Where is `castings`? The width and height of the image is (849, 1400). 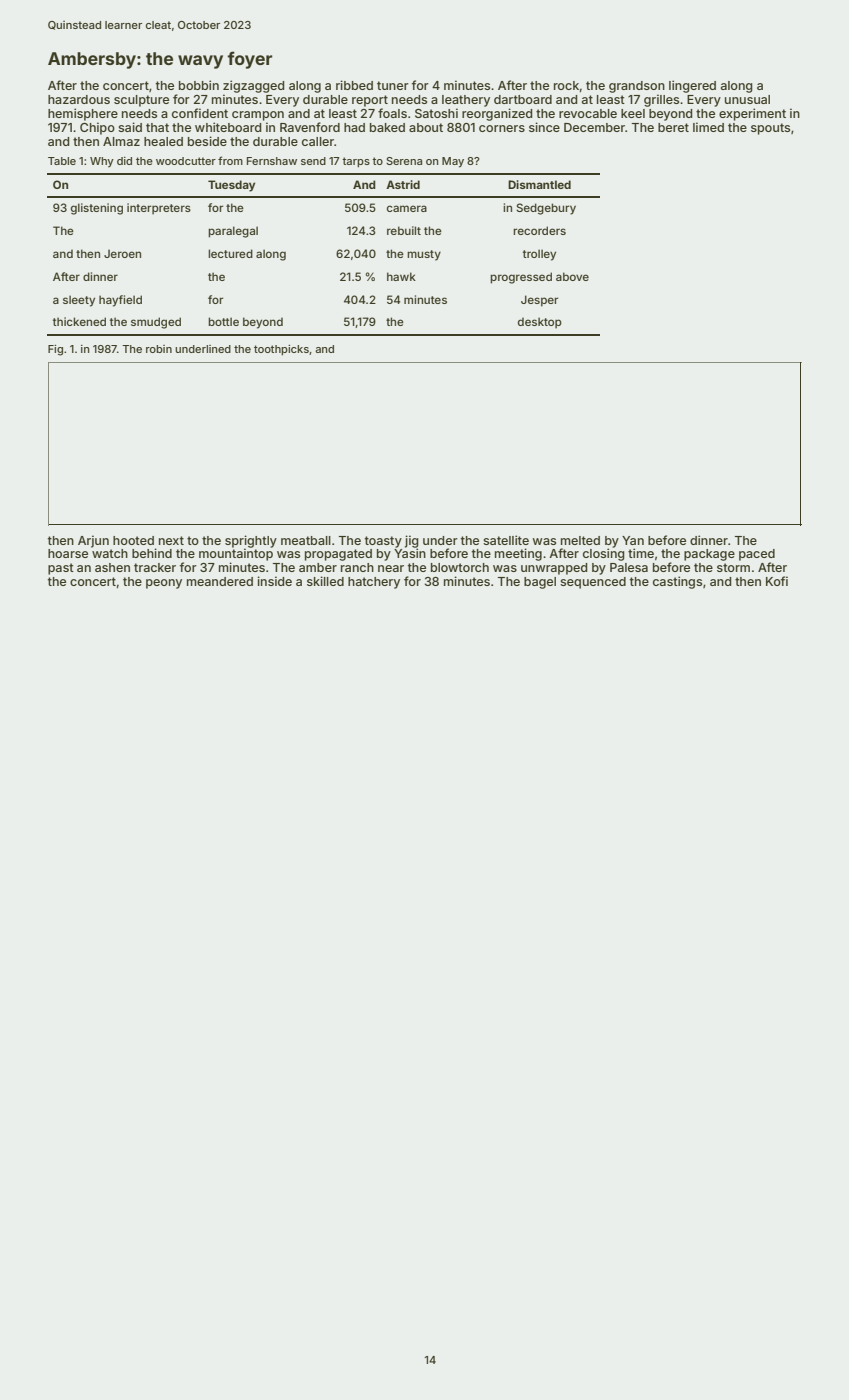 castings is located at coordinates (677, 582).
